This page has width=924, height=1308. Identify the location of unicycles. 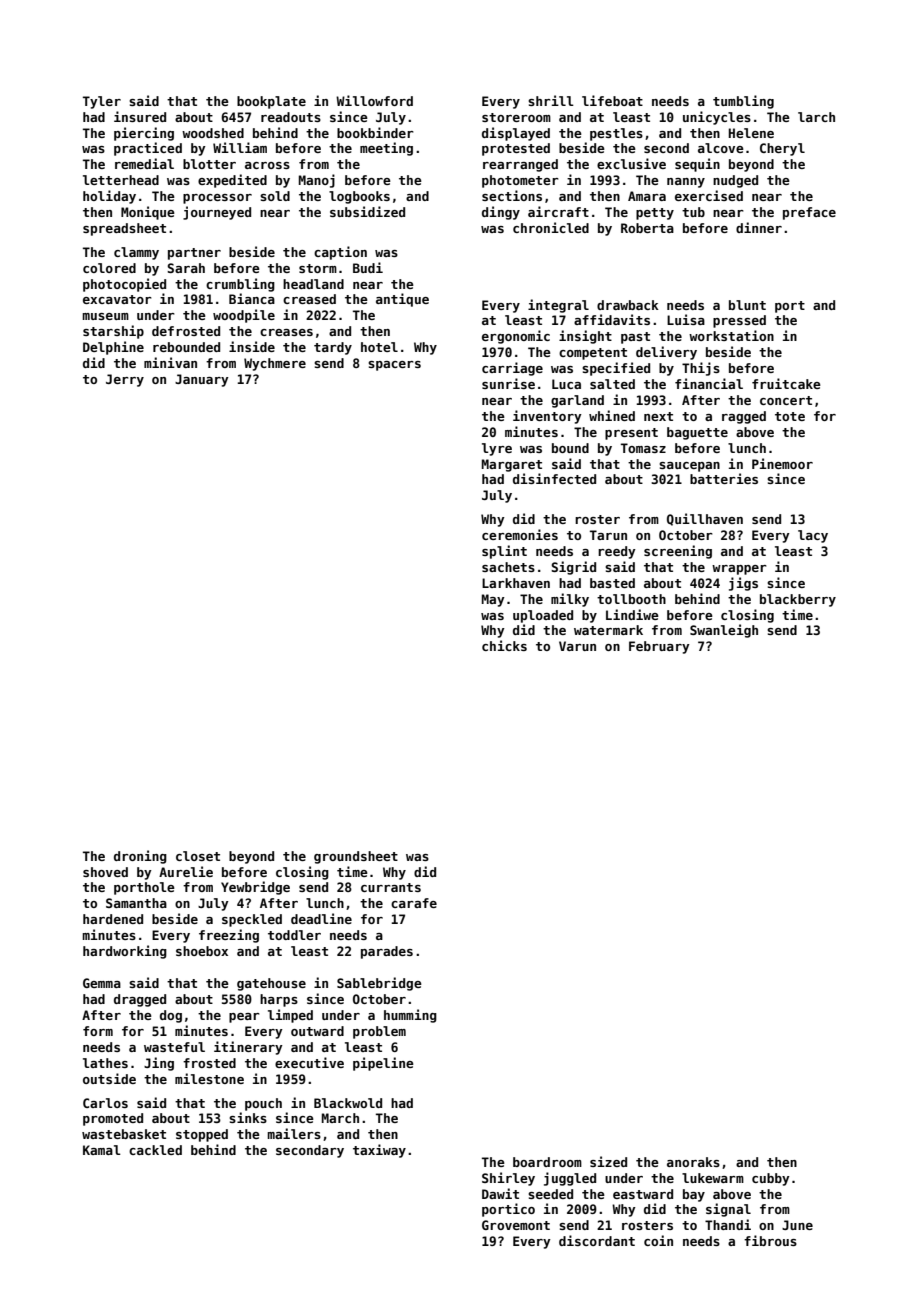
(717, 118).
